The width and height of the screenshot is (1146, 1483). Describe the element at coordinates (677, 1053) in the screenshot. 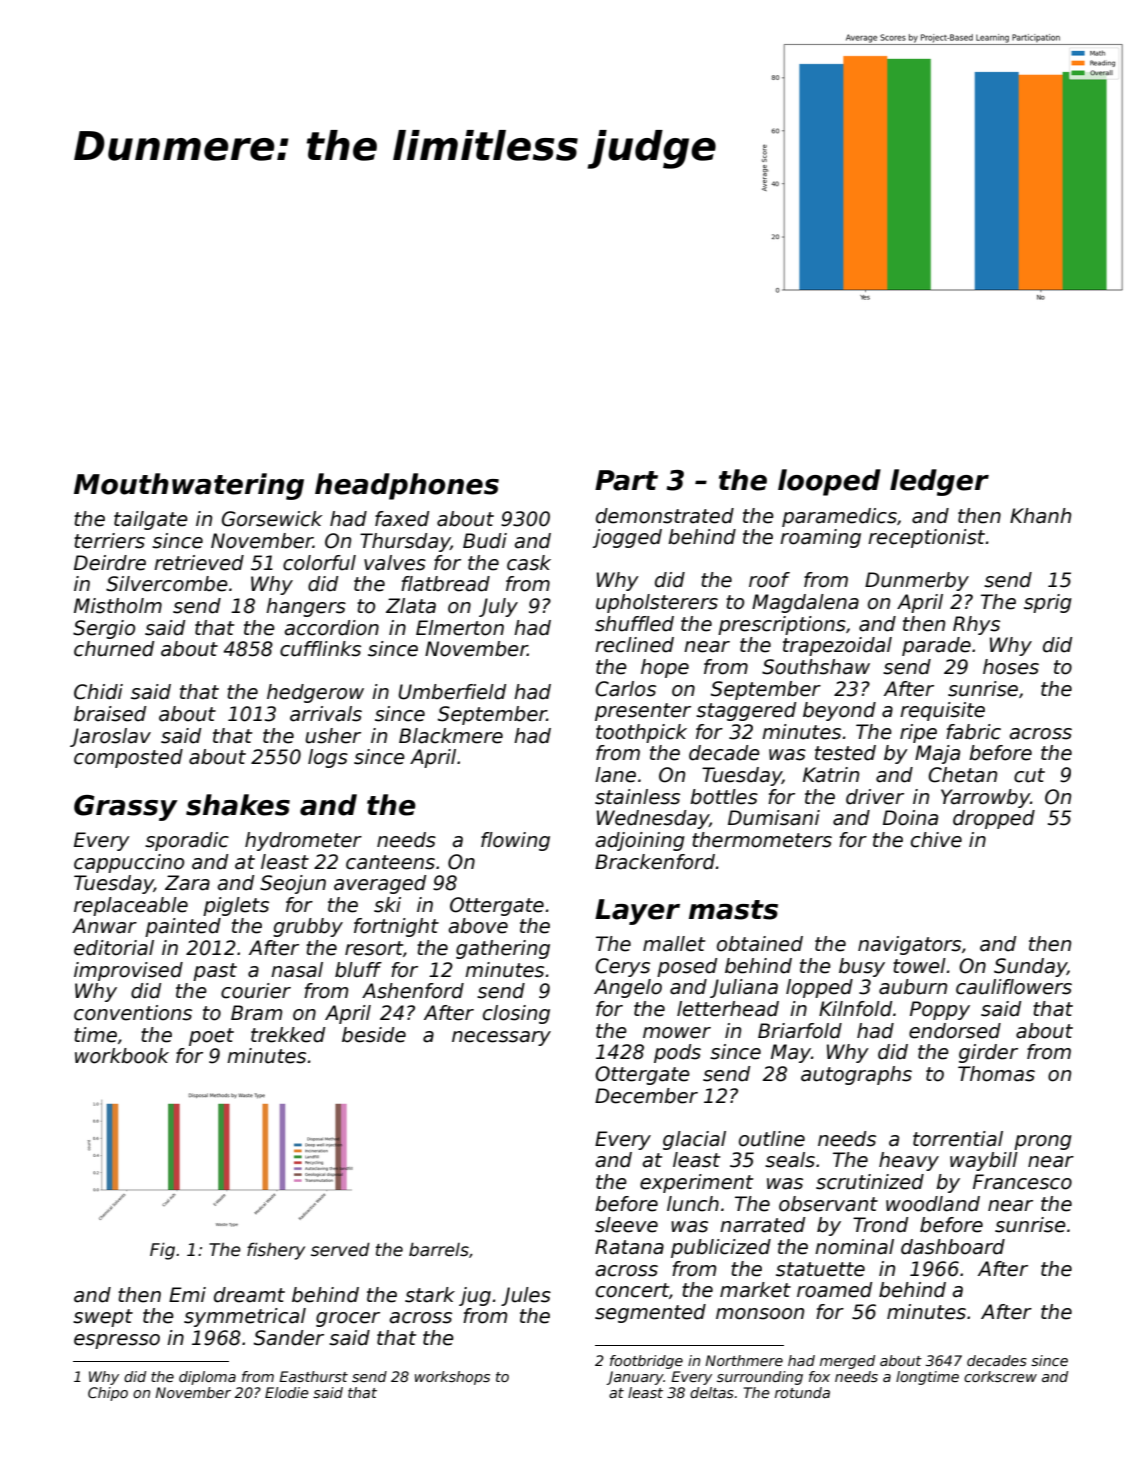

I see `pods` at that location.
